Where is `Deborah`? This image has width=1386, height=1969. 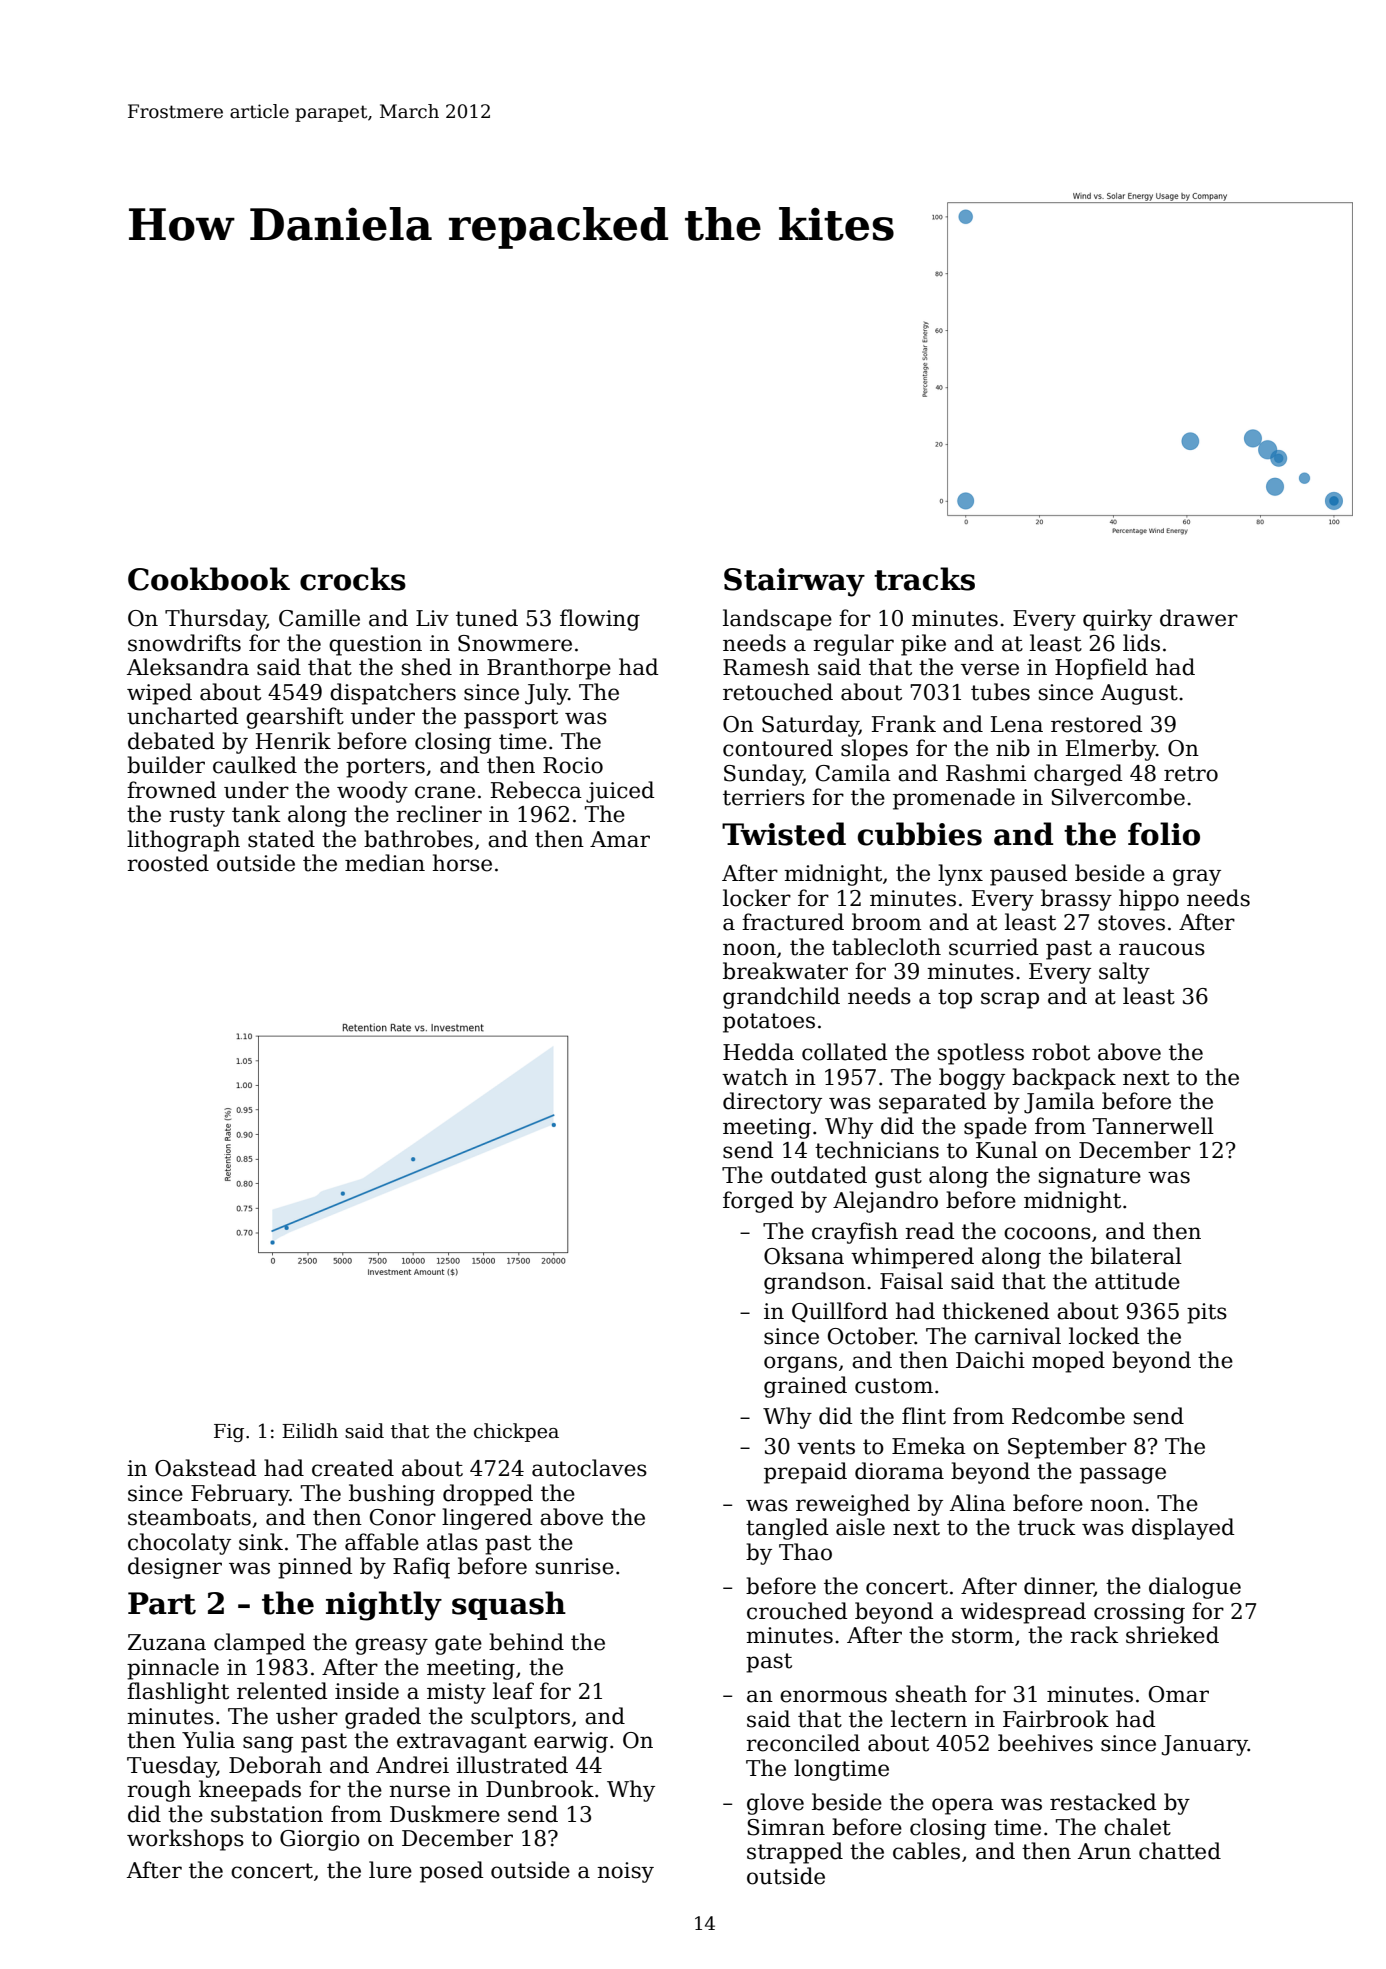 Deborah is located at coordinates (275, 1765).
